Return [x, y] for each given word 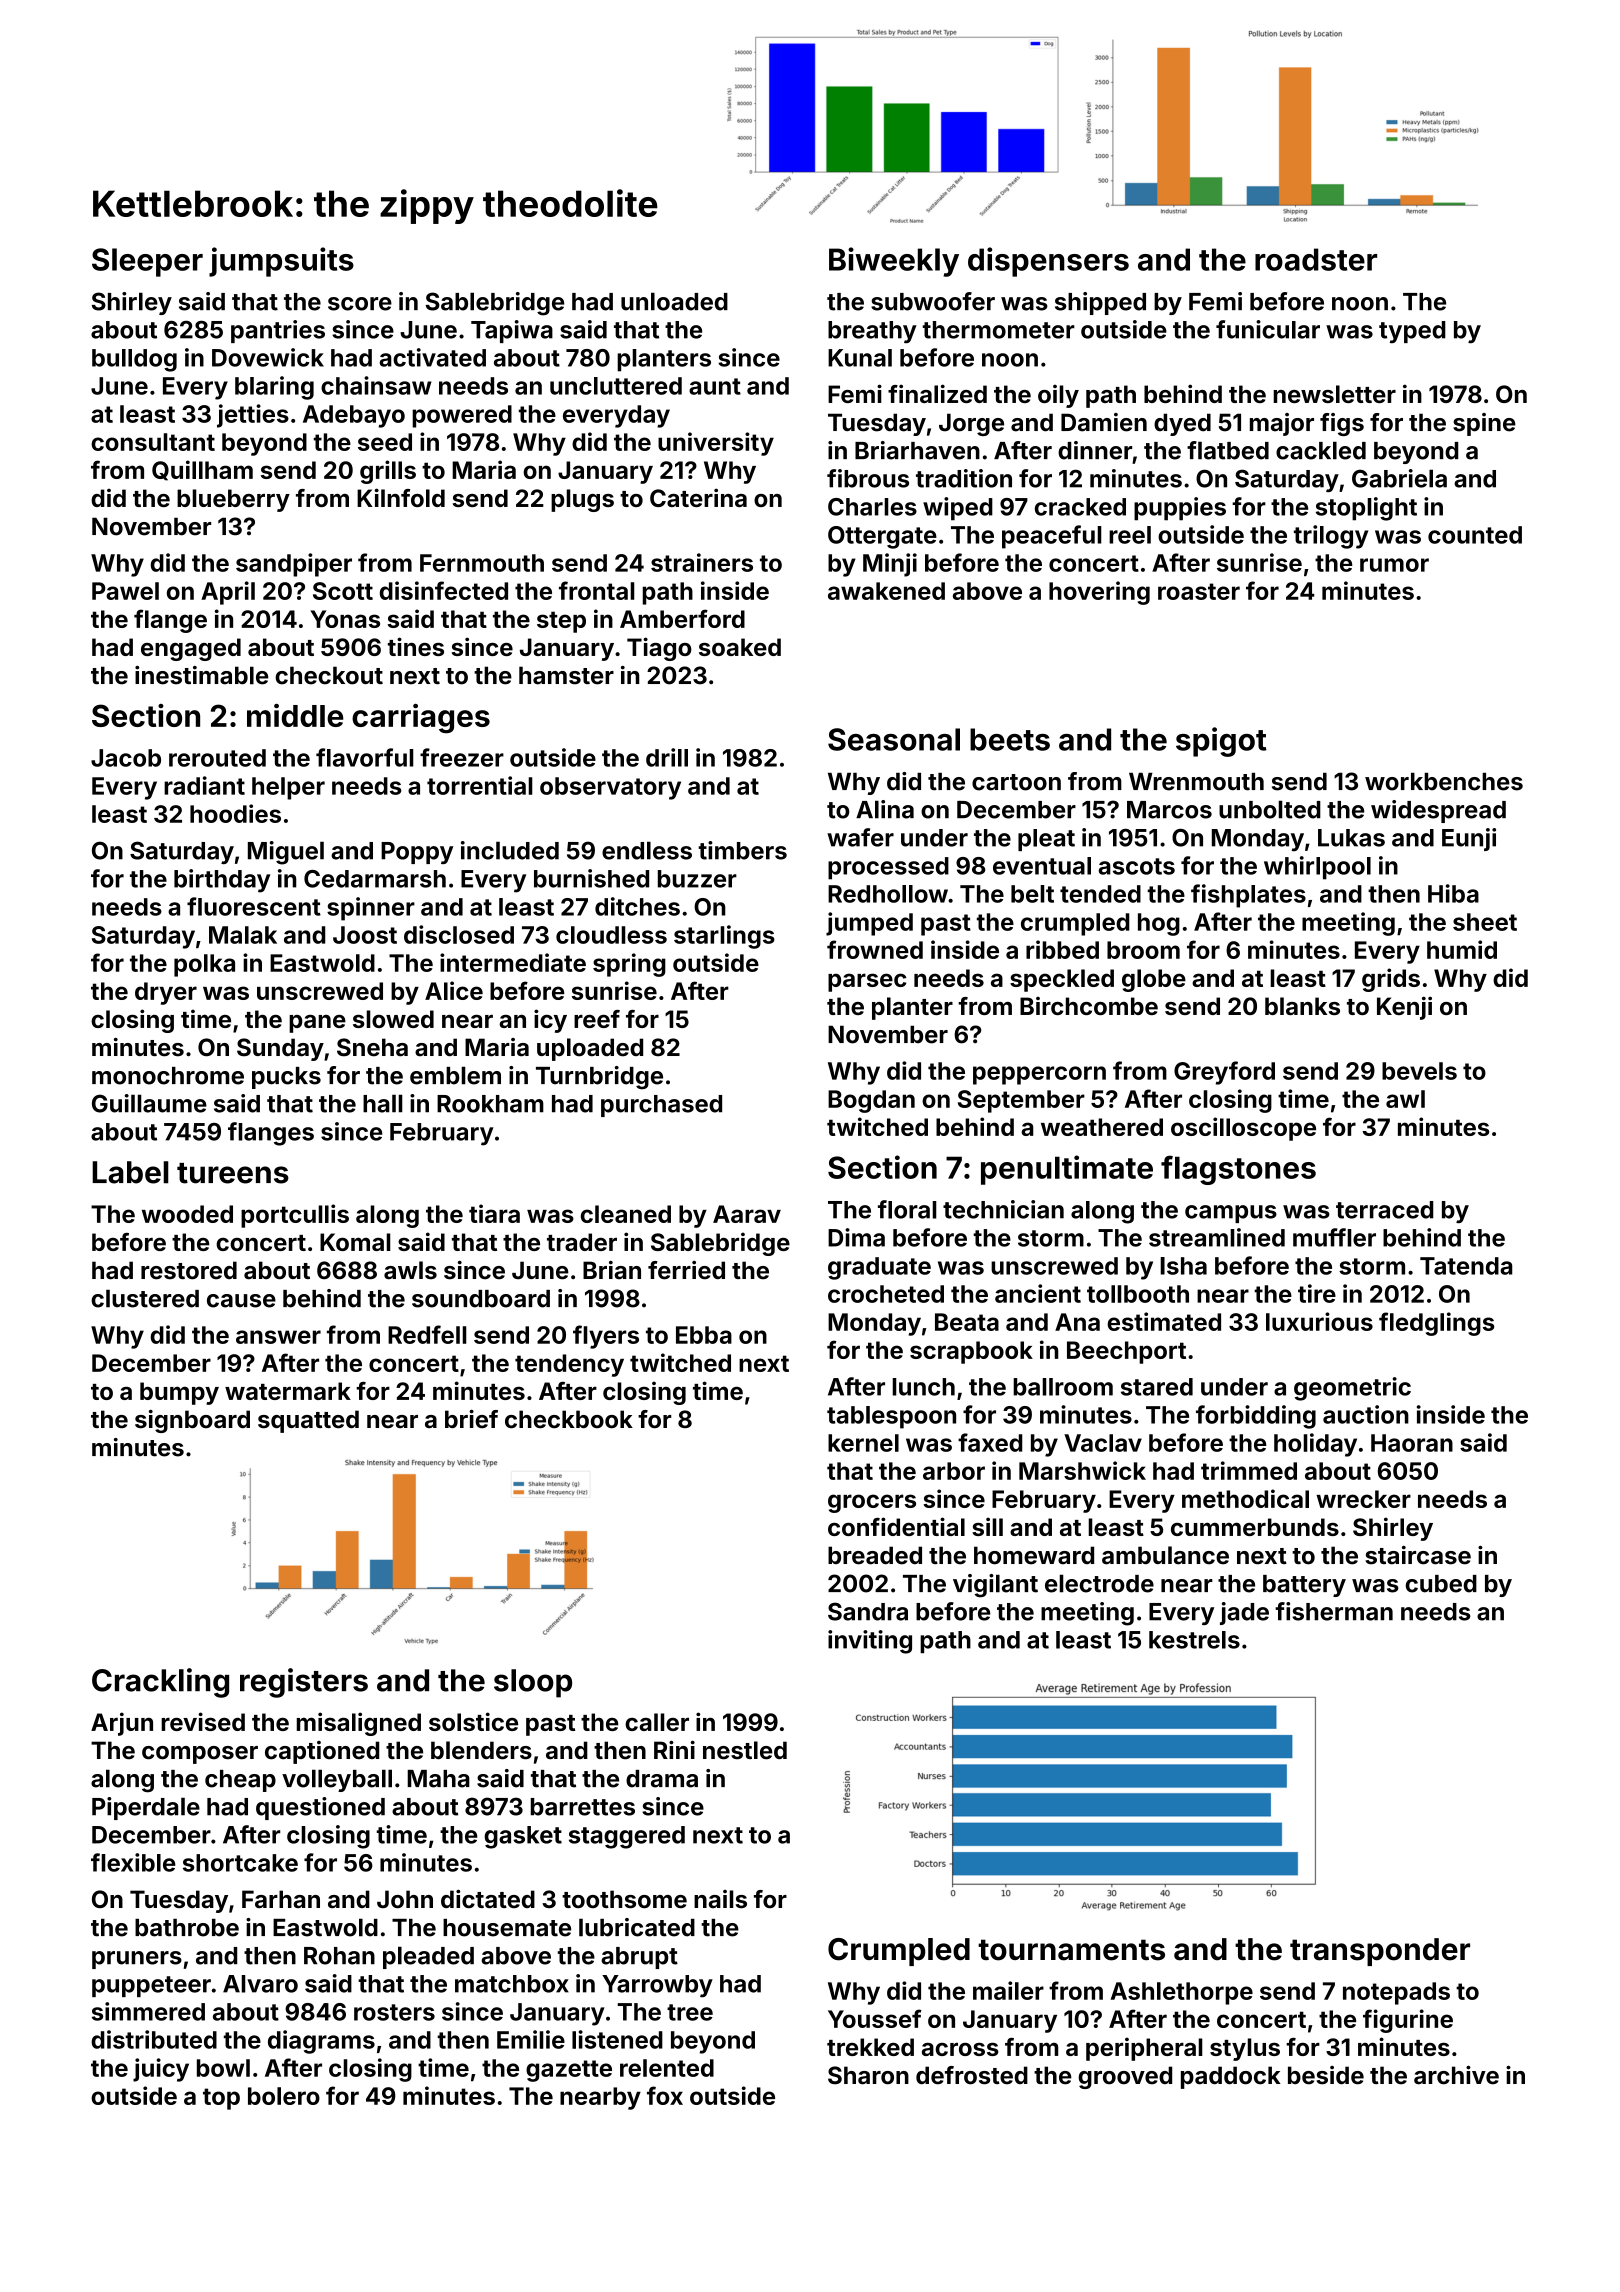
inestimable [201, 675]
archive [1456, 2075]
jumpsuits [281, 262]
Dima [856, 1237]
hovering [1099, 593]
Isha [1183, 1266]
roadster [1316, 259]
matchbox [512, 1984]
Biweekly [894, 262]
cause [241, 1301]
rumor [1394, 565]
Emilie [531, 2039]
